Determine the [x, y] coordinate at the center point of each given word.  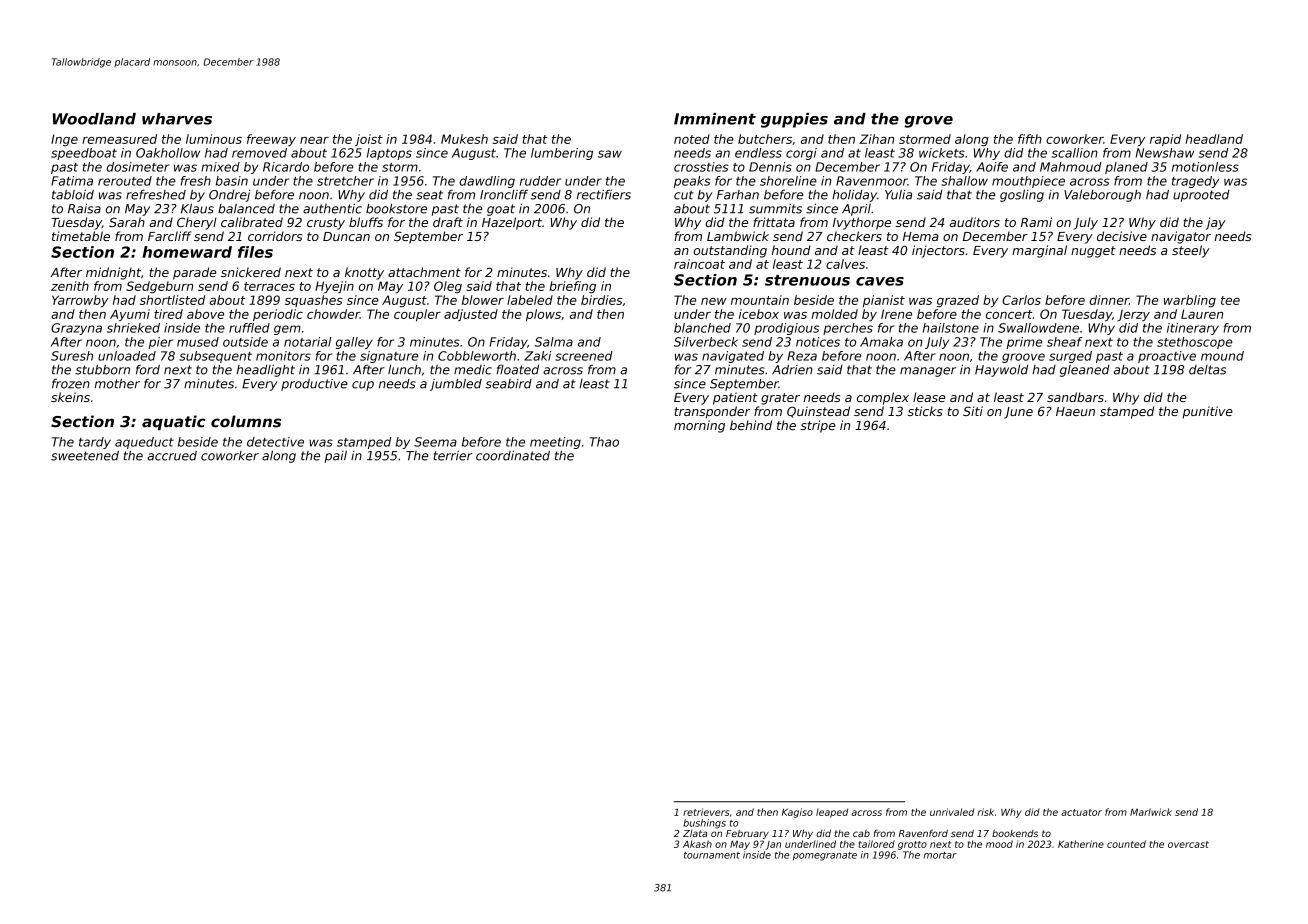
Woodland [94, 119]
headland [1214, 139]
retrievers [706, 812]
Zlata [695, 833]
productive [314, 385]
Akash [697, 844]
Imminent [715, 119]
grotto [912, 845]
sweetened [85, 456]
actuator [1081, 812]
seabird [508, 384]
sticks [925, 411]
